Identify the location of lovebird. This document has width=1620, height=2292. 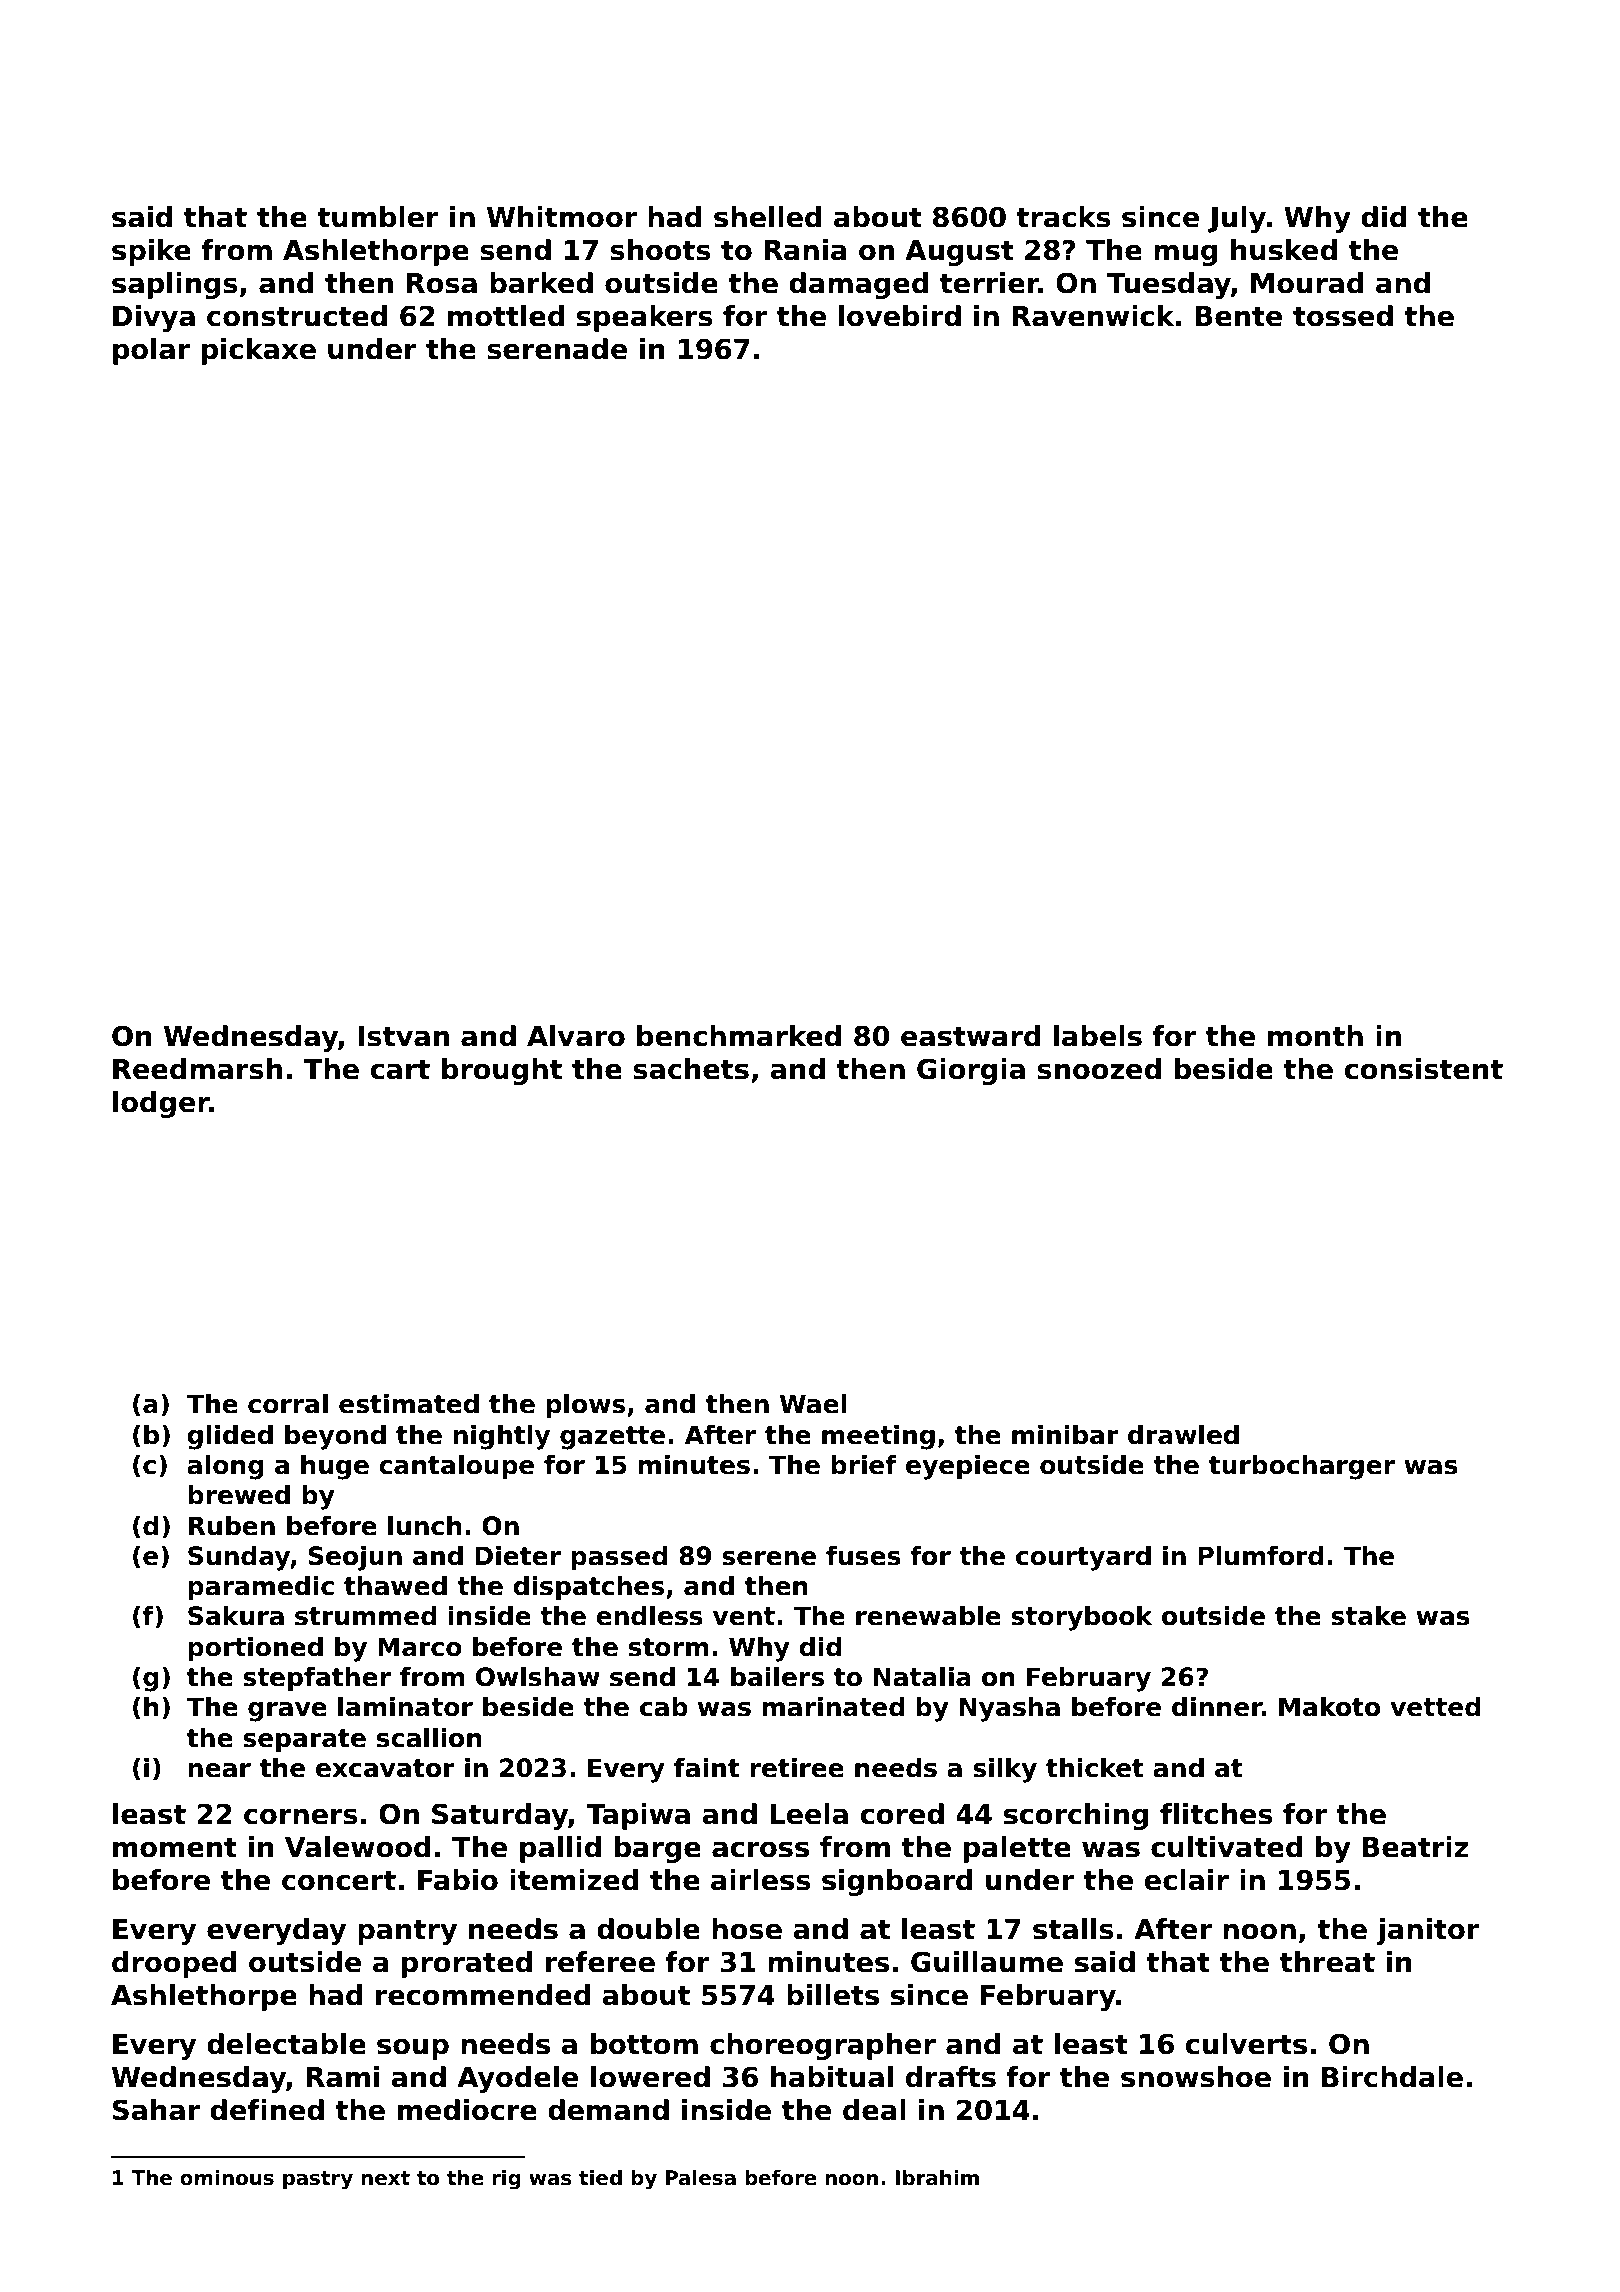
(900, 316).
